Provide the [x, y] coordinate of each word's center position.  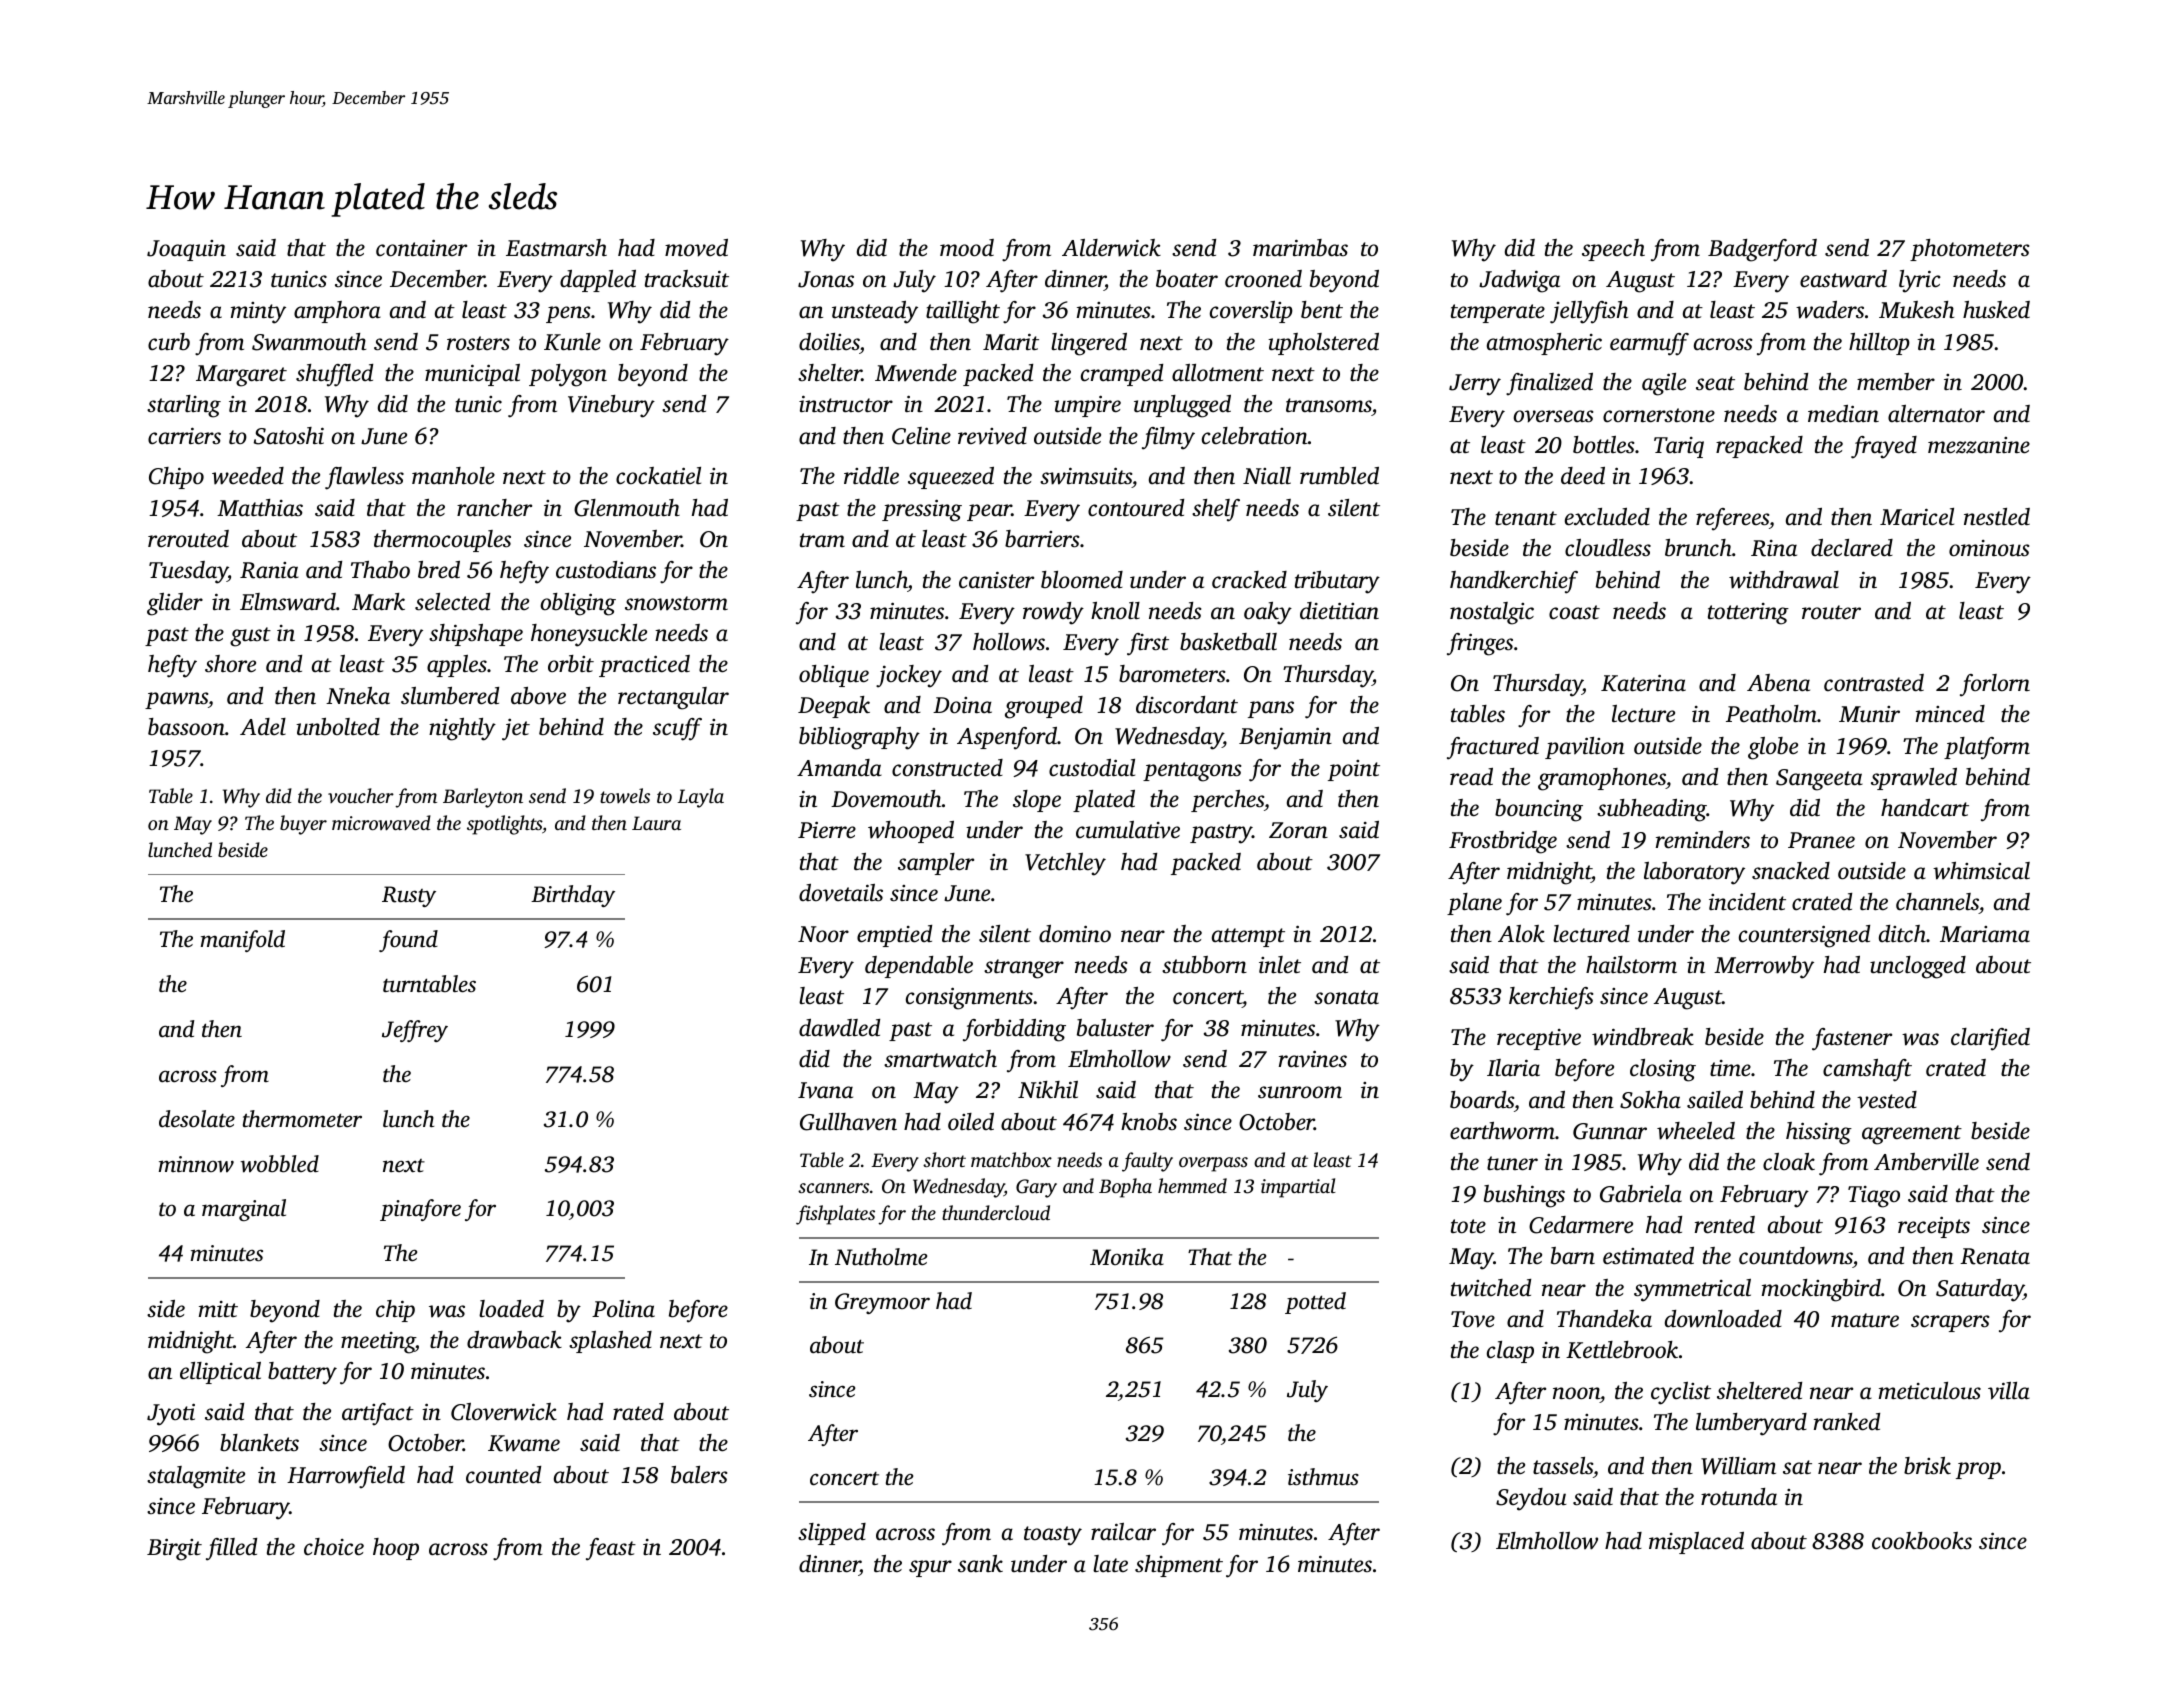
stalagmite [196, 1477]
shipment [1179, 1566]
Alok [1521, 933]
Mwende [916, 373]
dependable [919, 967]
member [1896, 382]
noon [1576, 1393]
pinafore [420, 1210]
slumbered [450, 696]
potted [1315, 1303]
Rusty [409, 896]
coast [1574, 612]
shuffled [334, 375]
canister [996, 580]
